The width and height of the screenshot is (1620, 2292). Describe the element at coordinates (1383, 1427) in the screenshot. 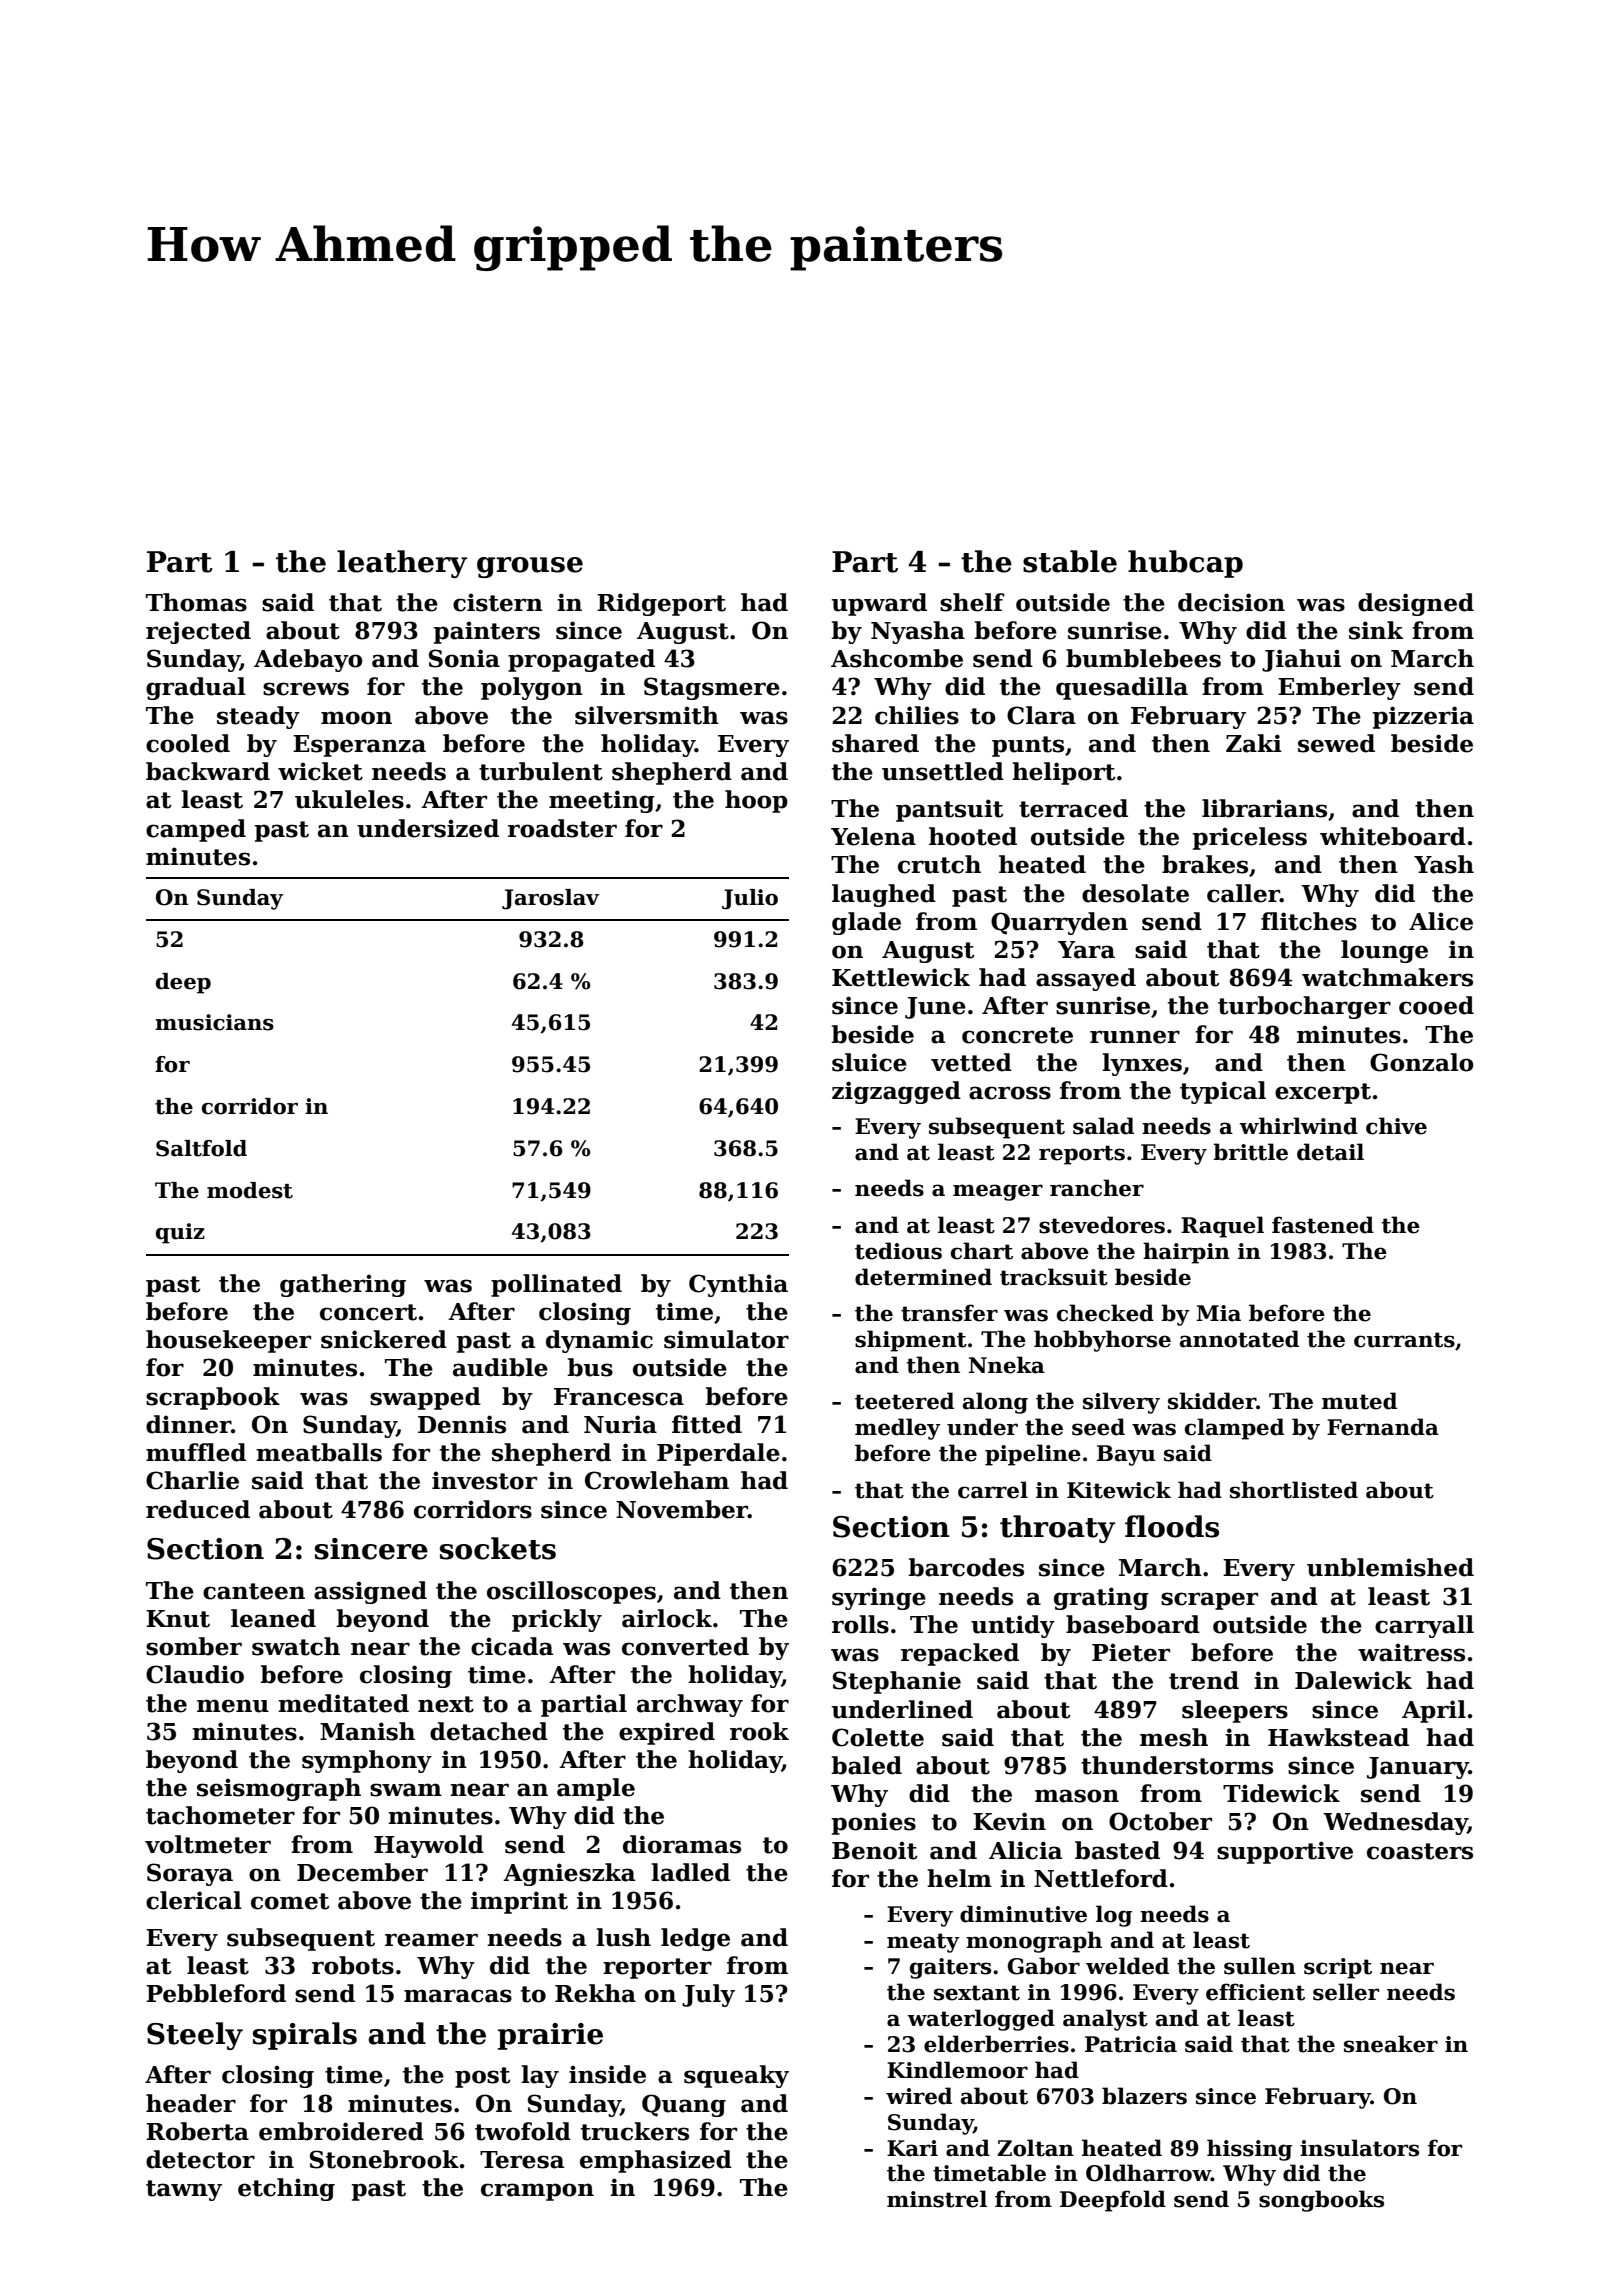

I see `Fernanda` at that location.
